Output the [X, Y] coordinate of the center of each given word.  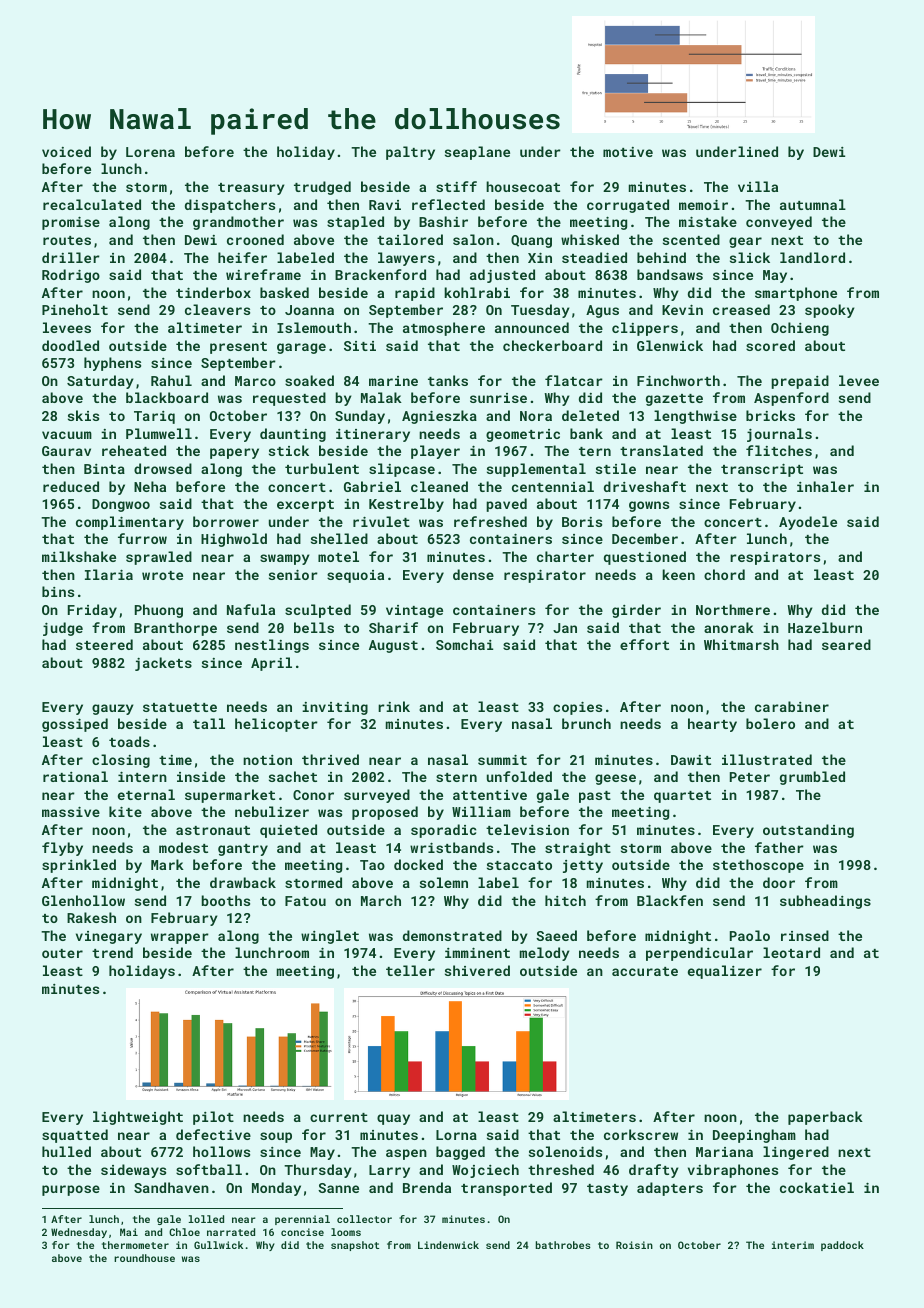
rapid [415, 294]
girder [636, 611]
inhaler [825, 486]
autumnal [813, 204]
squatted [75, 1136]
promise [71, 223]
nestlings [272, 646]
